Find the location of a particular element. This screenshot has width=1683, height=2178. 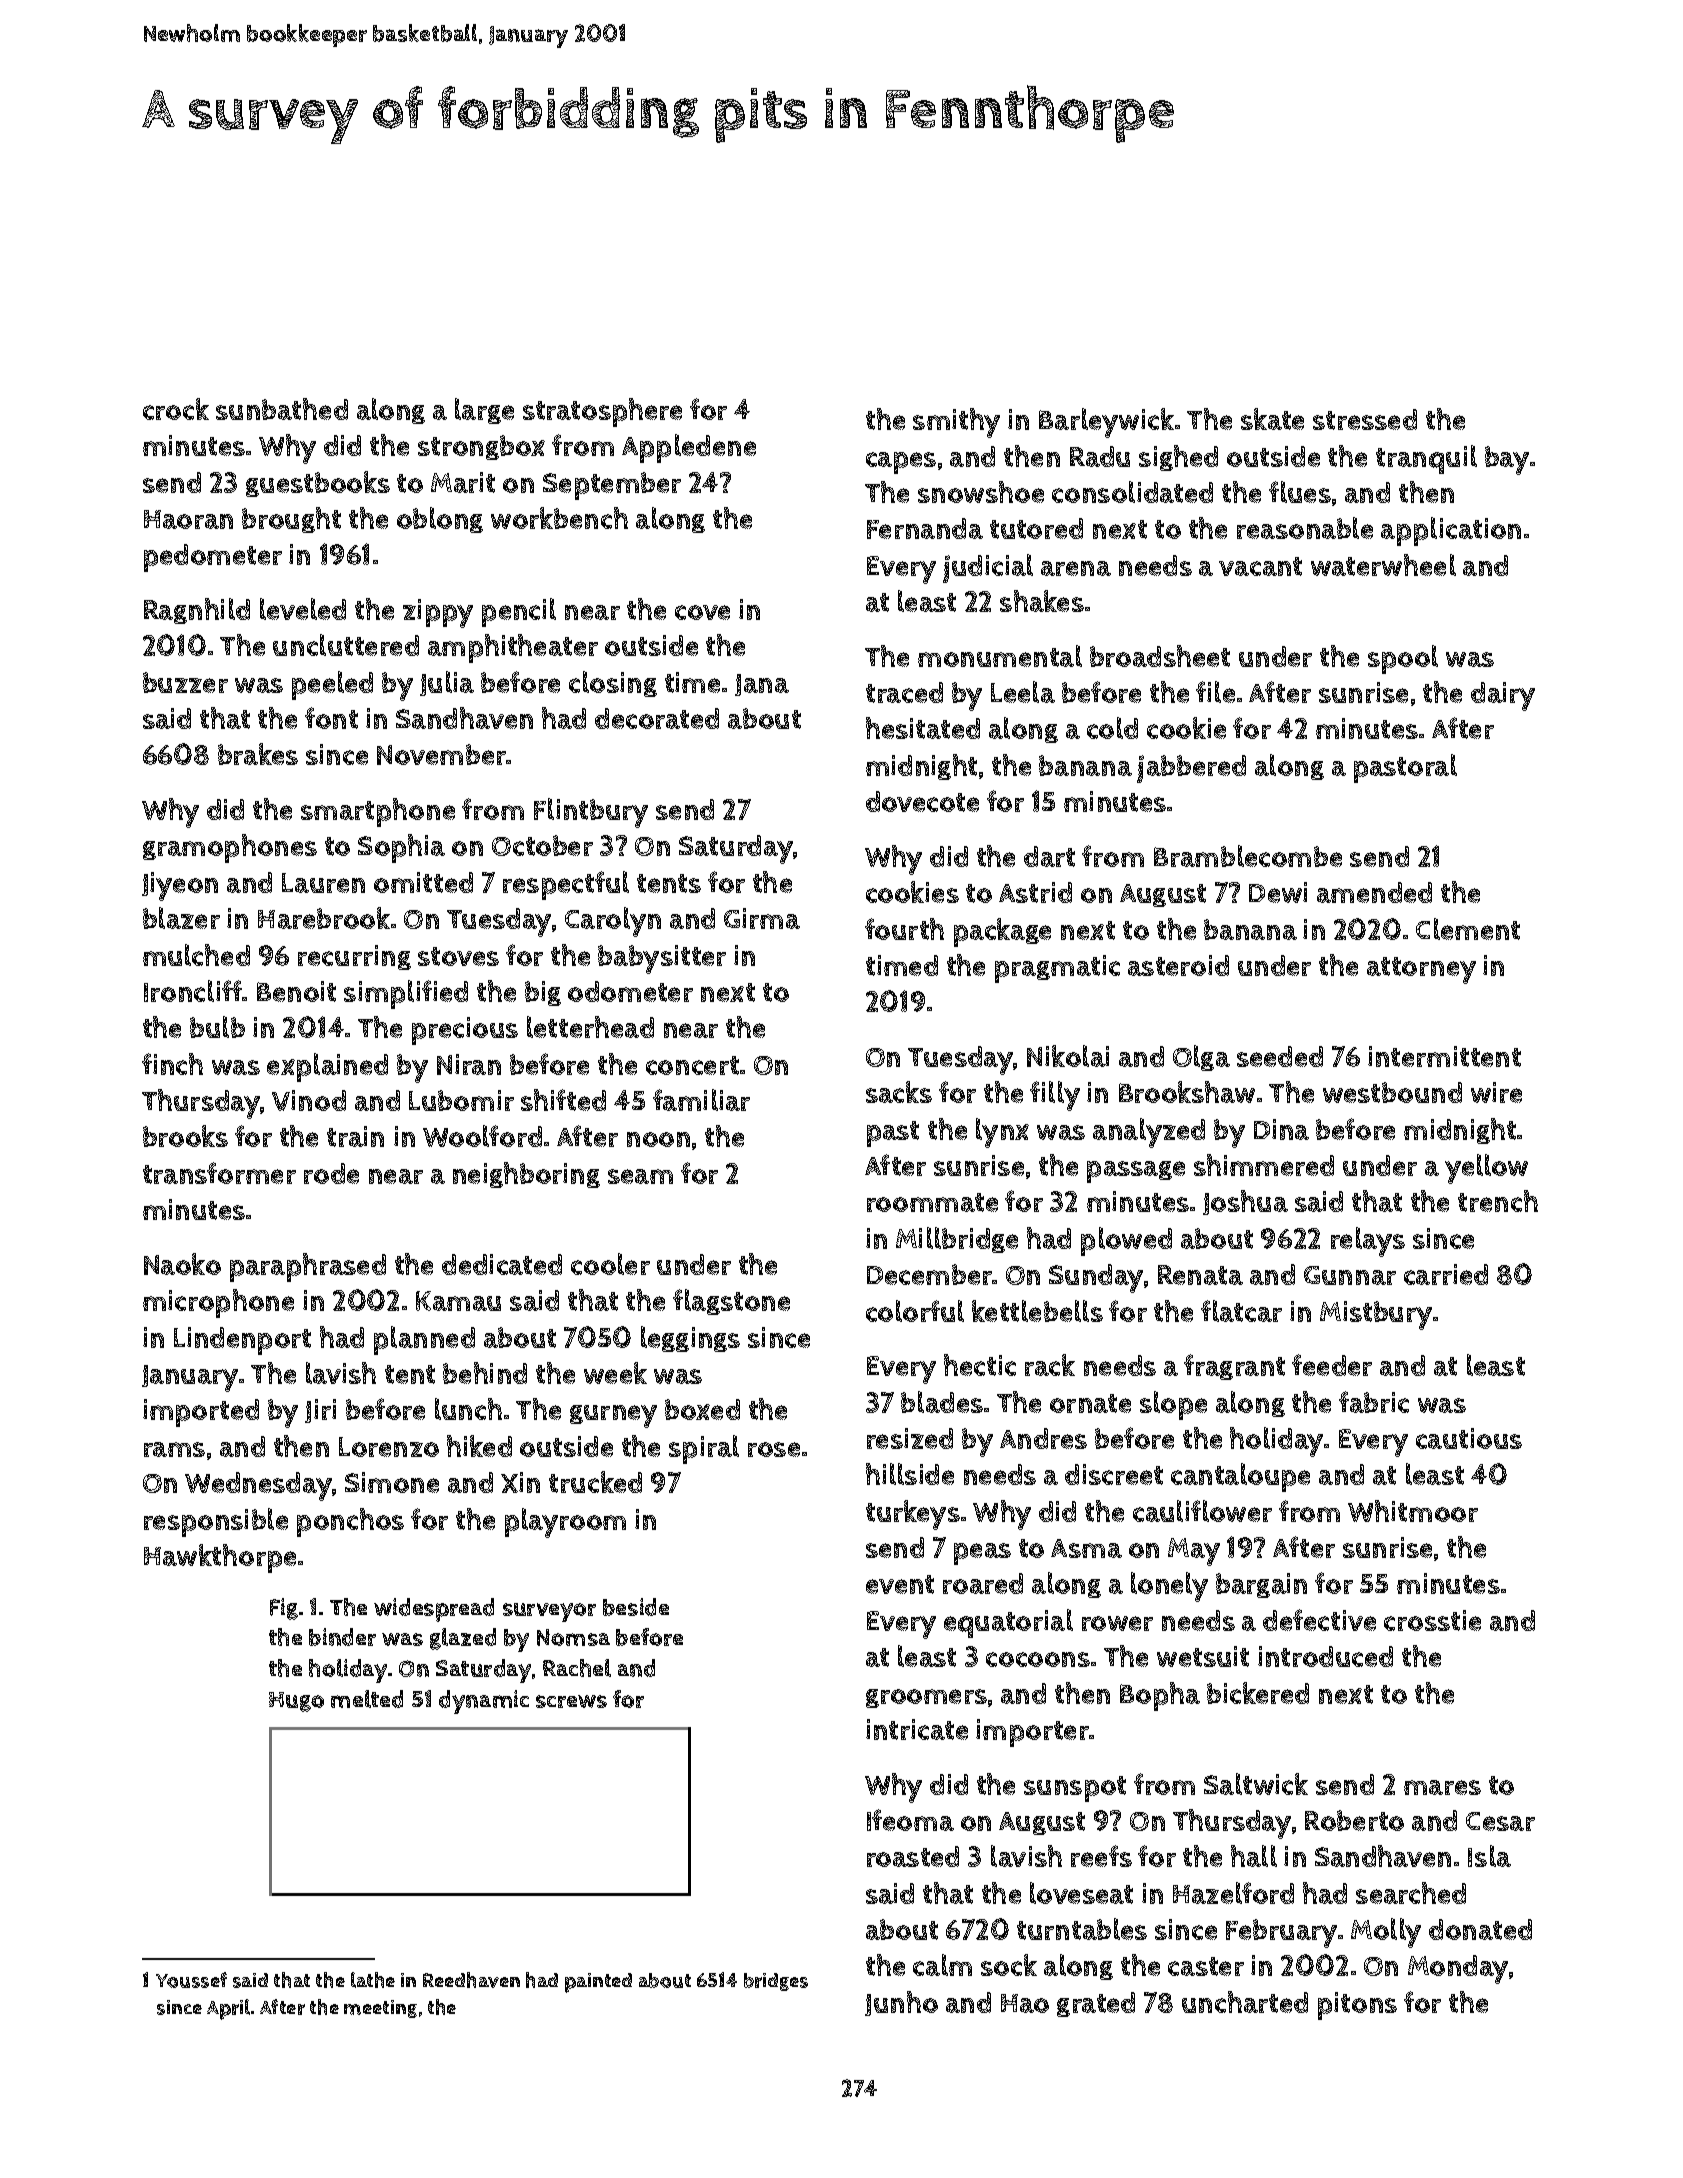

grated is located at coordinates (1096, 2004).
